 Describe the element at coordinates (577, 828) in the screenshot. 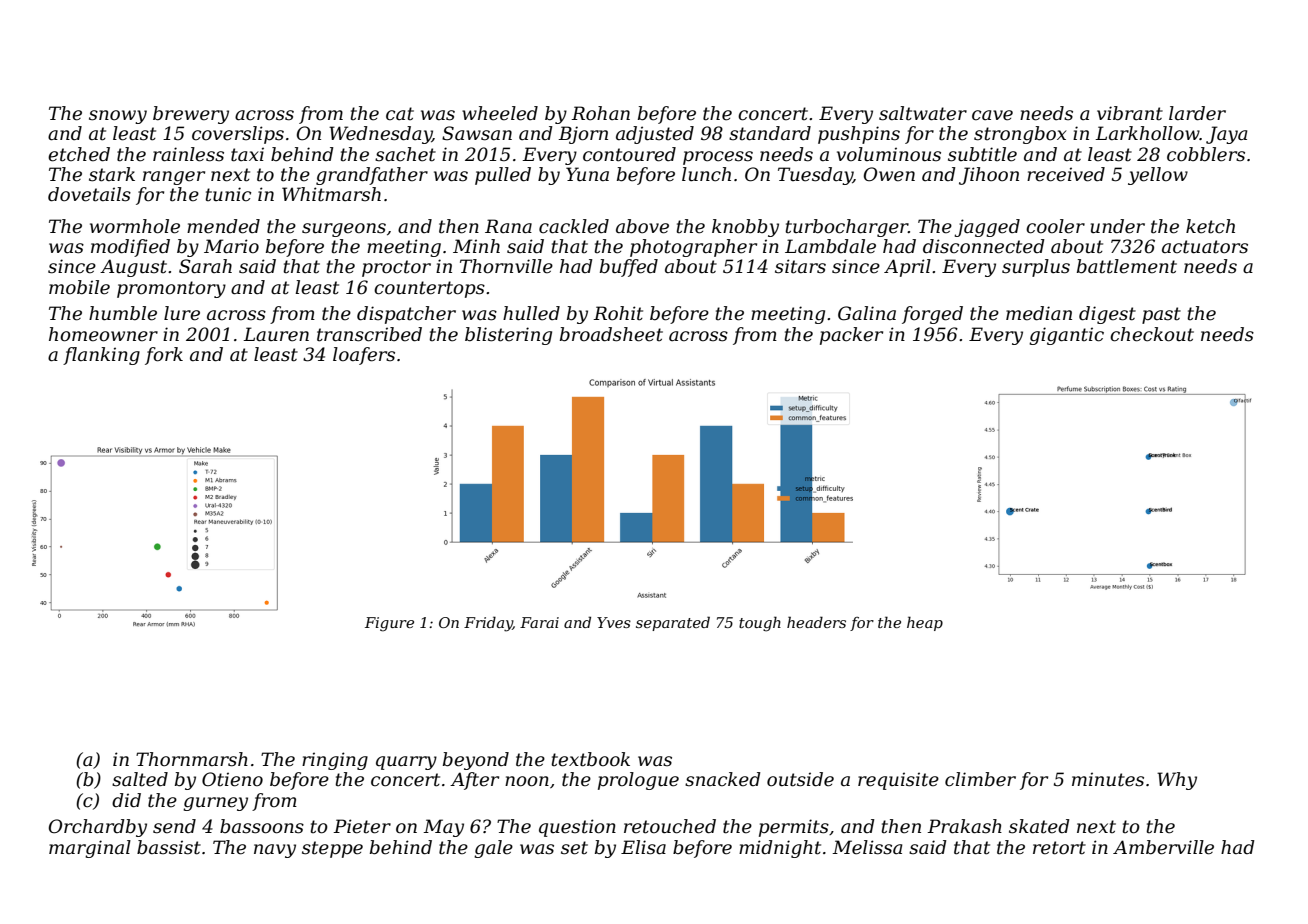

I see `question` at that location.
